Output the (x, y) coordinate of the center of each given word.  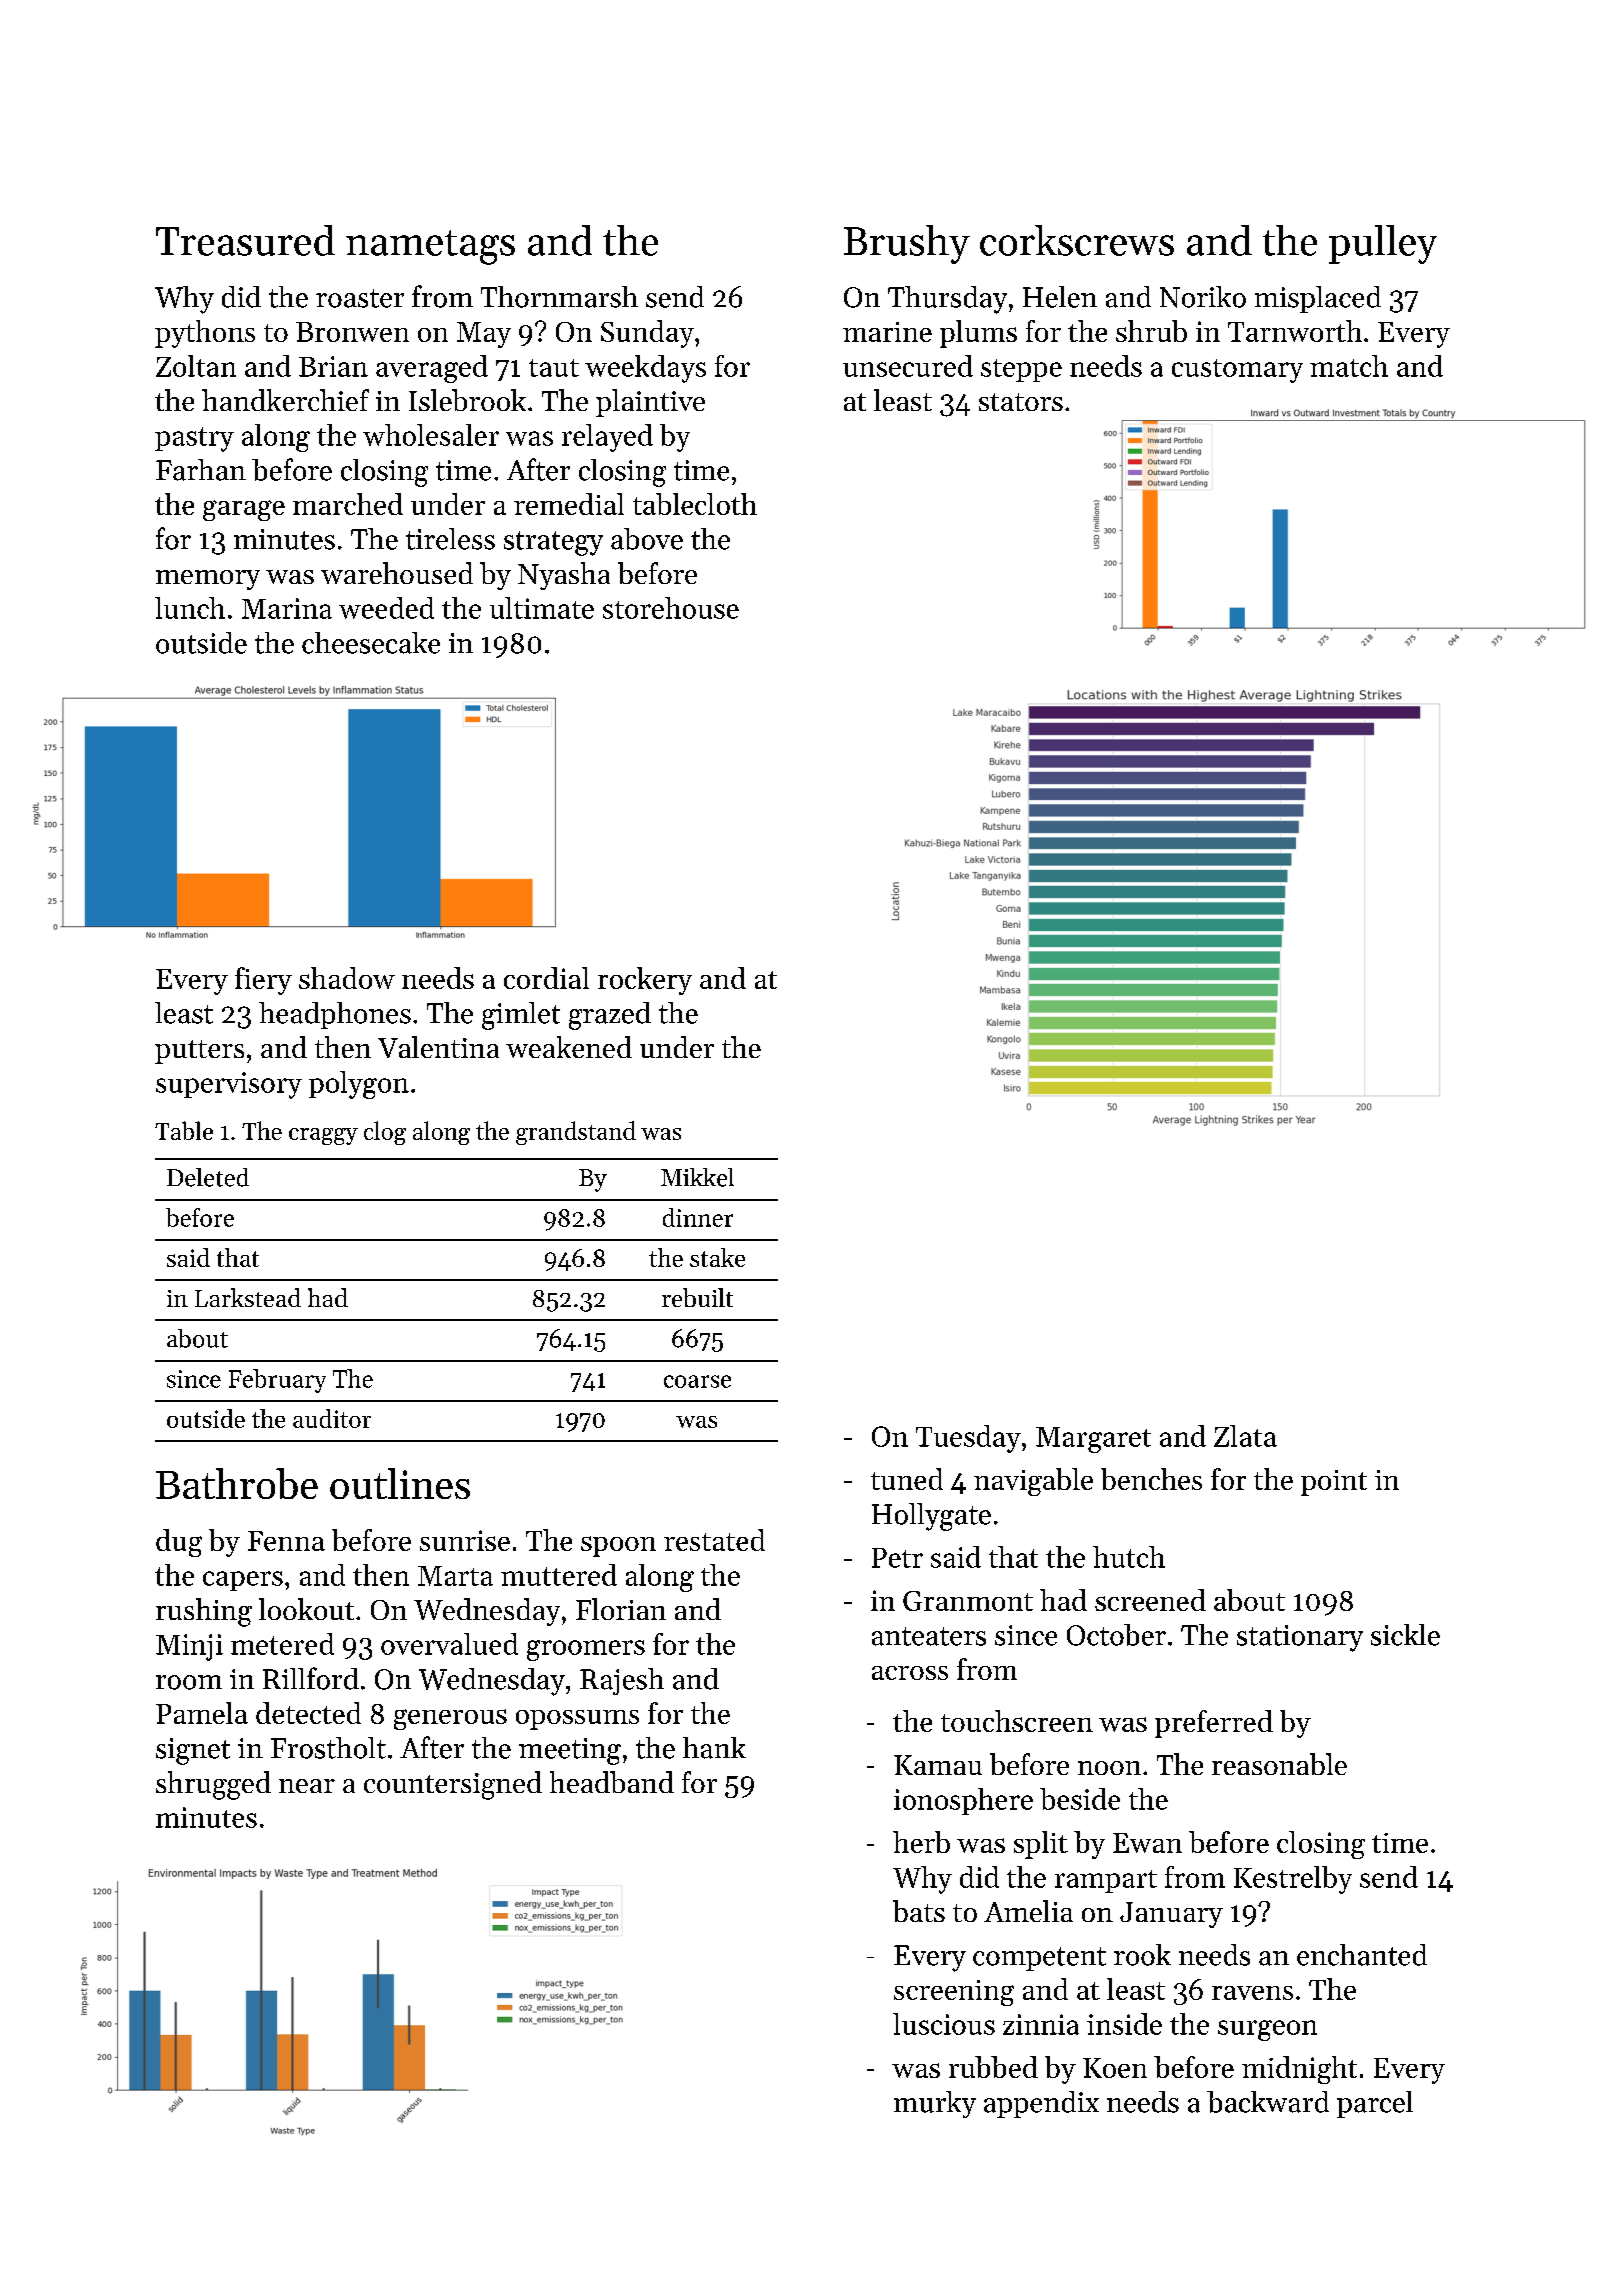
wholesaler (431, 435)
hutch (1129, 1557)
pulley (1383, 244)
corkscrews (1077, 240)
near (307, 1786)
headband (612, 1782)
